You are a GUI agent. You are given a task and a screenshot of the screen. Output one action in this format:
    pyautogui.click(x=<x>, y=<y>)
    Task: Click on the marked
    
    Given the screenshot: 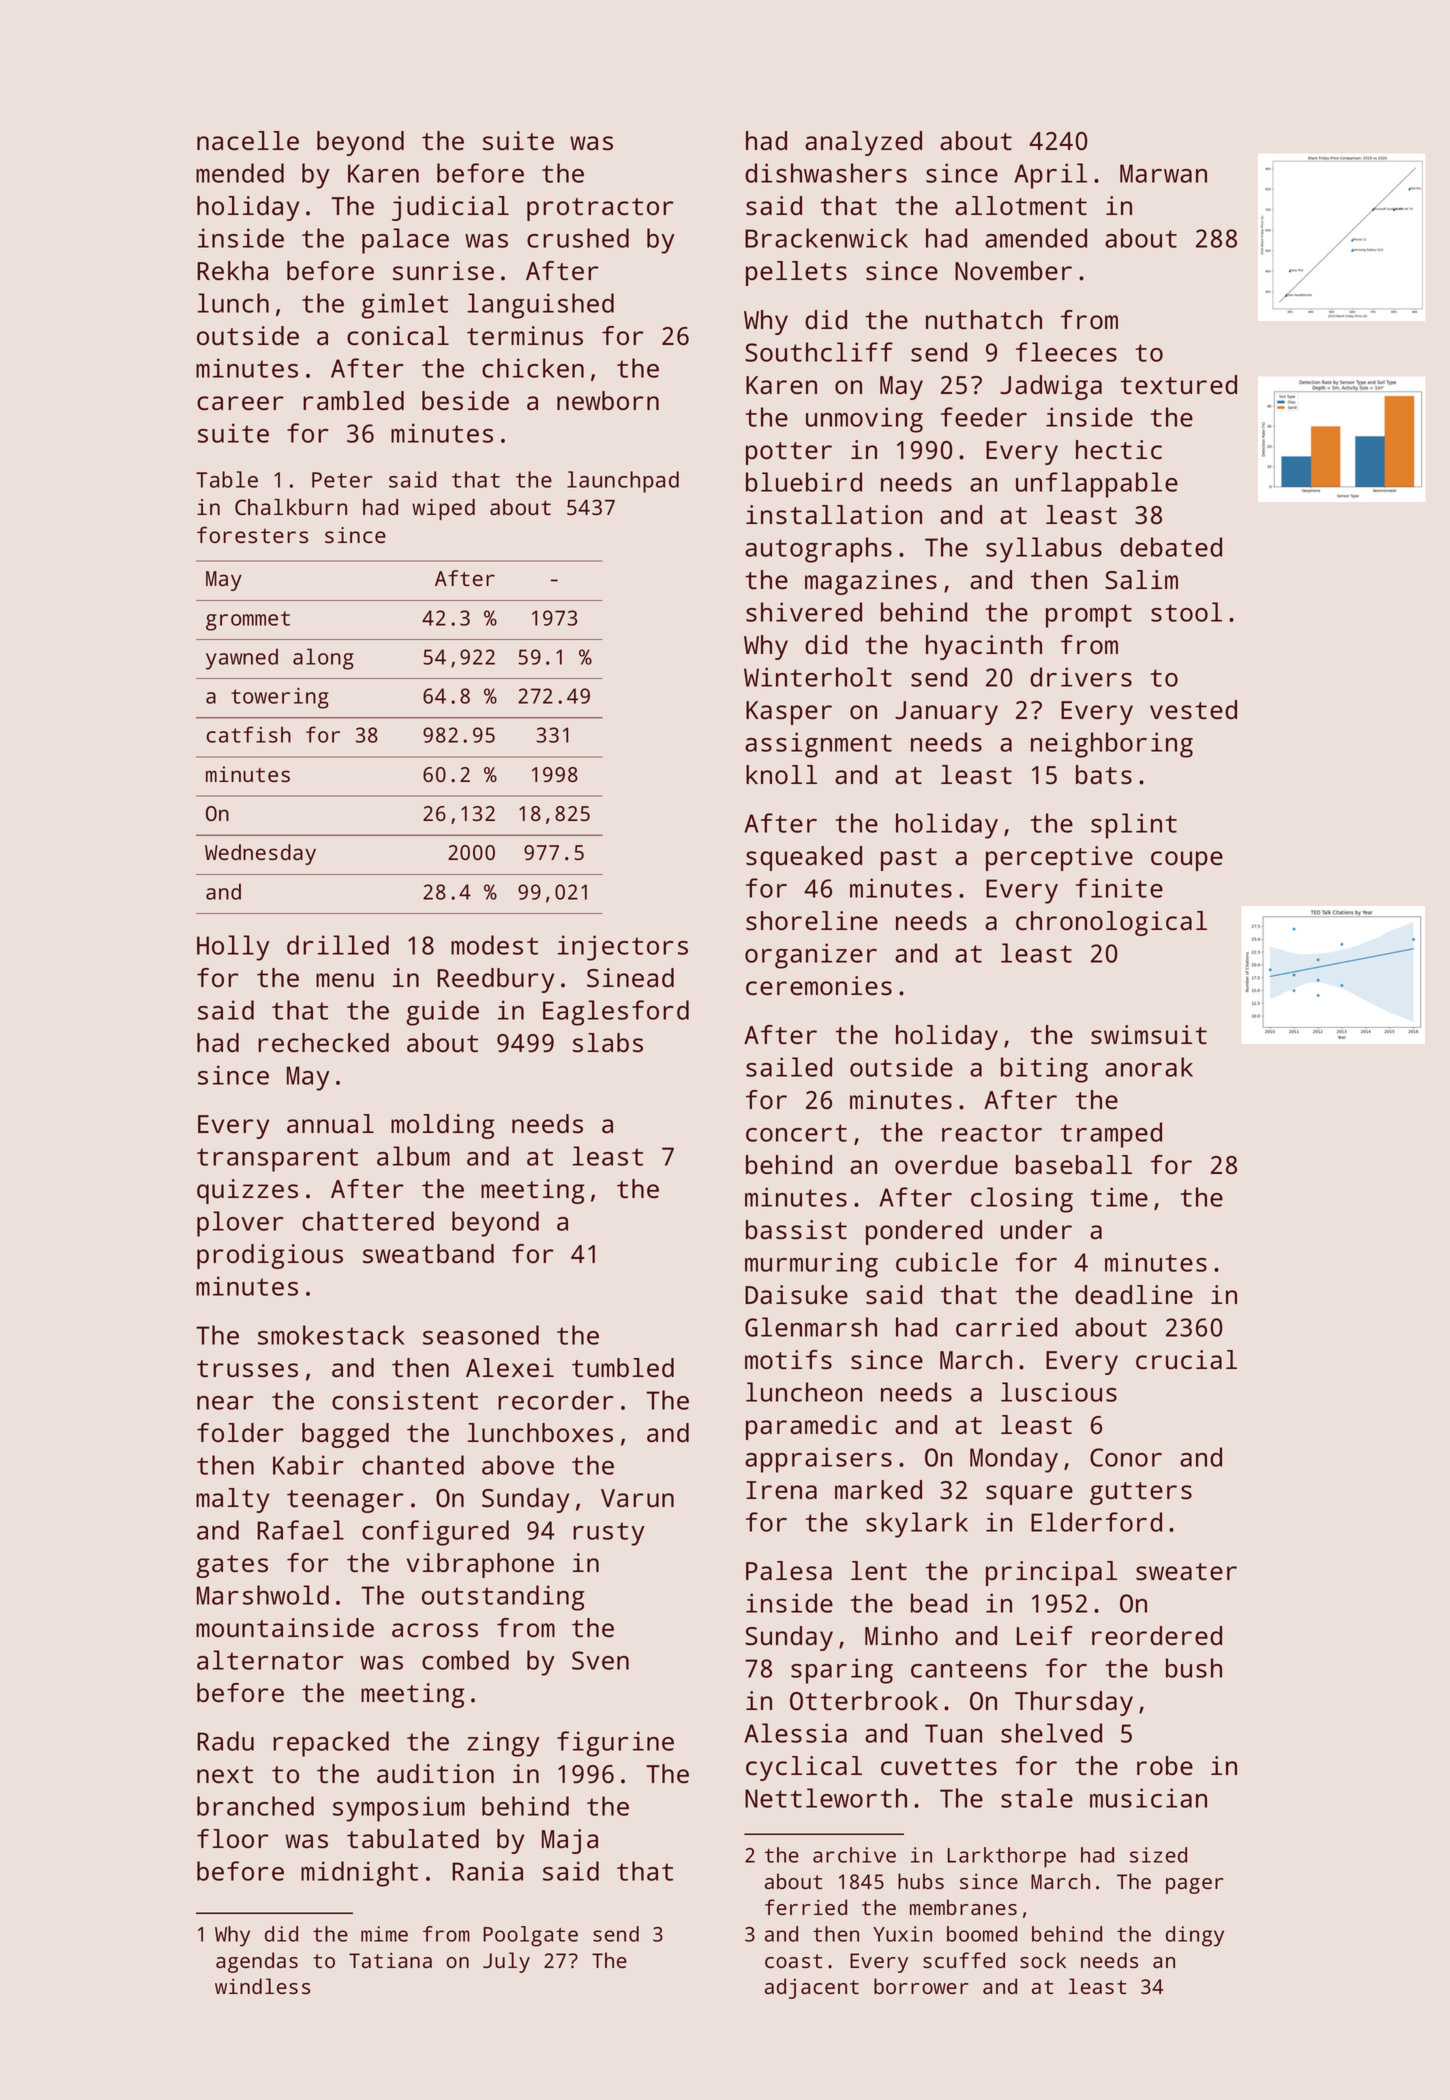 What is the action you would take?
    pyautogui.click(x=878, y=1489)
